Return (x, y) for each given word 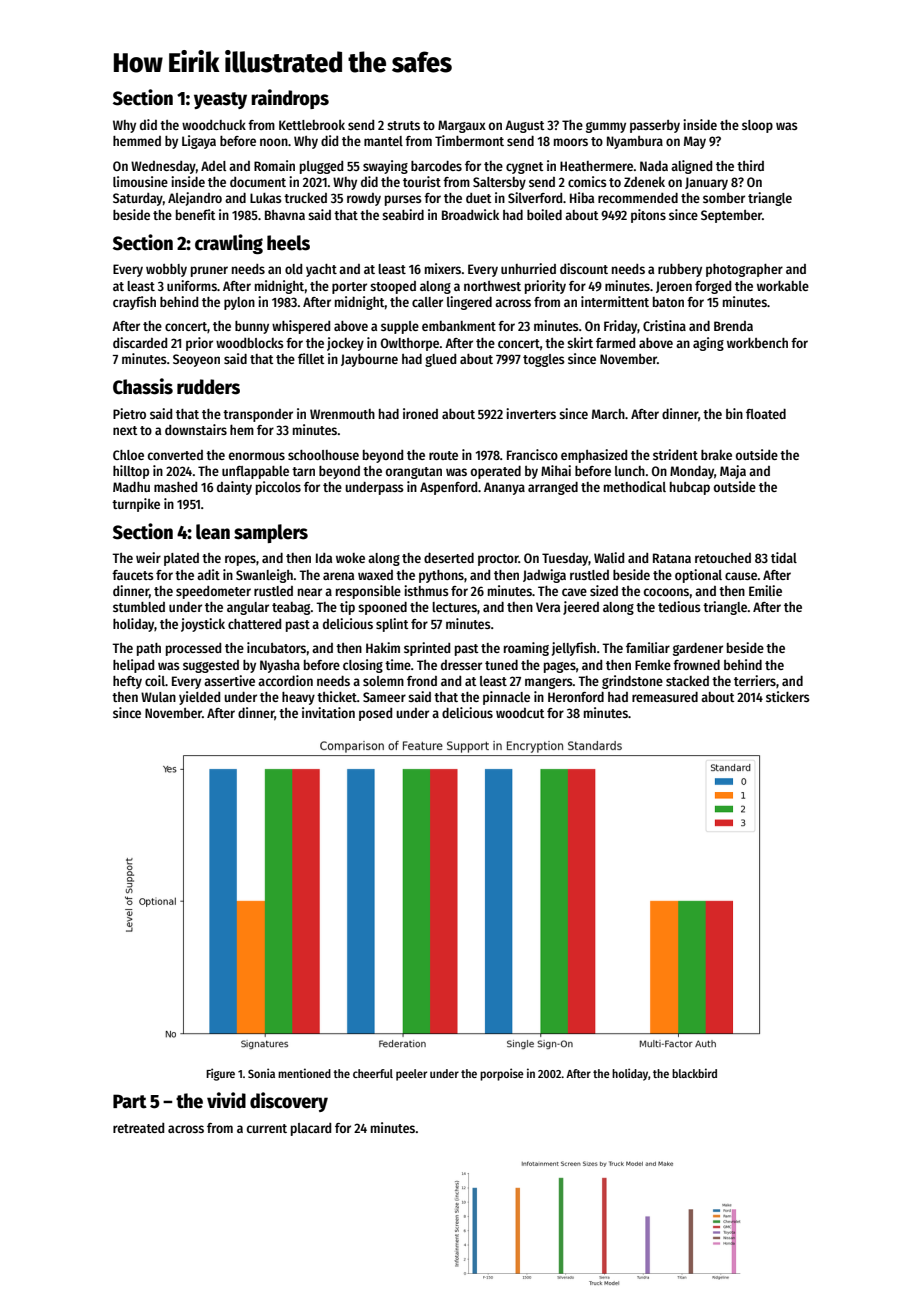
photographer (744, 270)
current (267, 1128)
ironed (420, 413)
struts (403, 125)
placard (311, 1129)
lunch (630, 471)
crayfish (134, 303)
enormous (257, 456)
